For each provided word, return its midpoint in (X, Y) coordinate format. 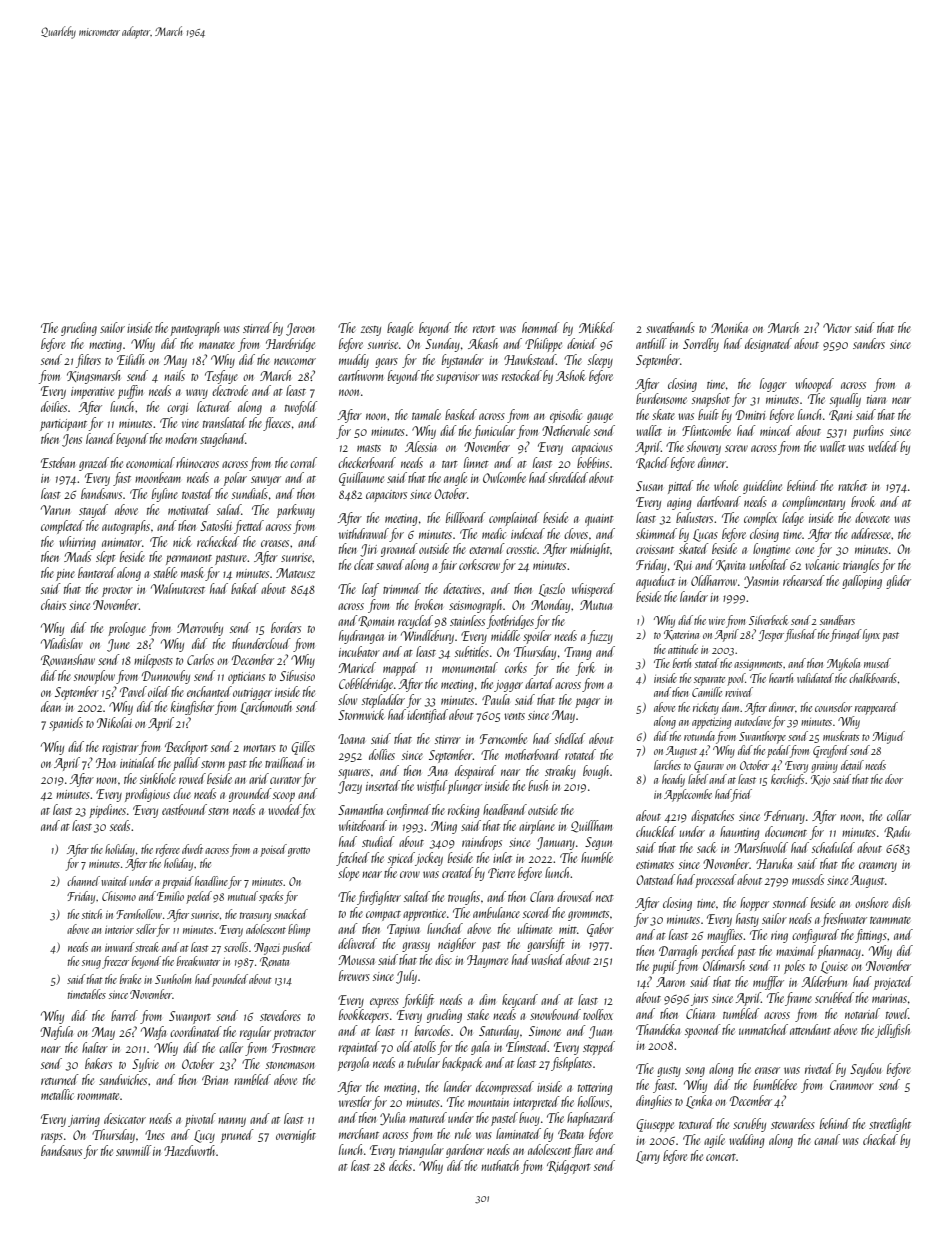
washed (548, 959)
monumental (470, 667)
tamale (426, 414)
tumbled (741, 1013)
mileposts (153, 661)
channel (83, 881)
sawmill (134, 1150)
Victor (837, 328)
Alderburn (824, 981)
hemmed (541, 327)
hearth (781, 678)
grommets (588, 916)
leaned (100, 438)
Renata (274, 962)
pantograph (194, 329)
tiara (876, 399)
